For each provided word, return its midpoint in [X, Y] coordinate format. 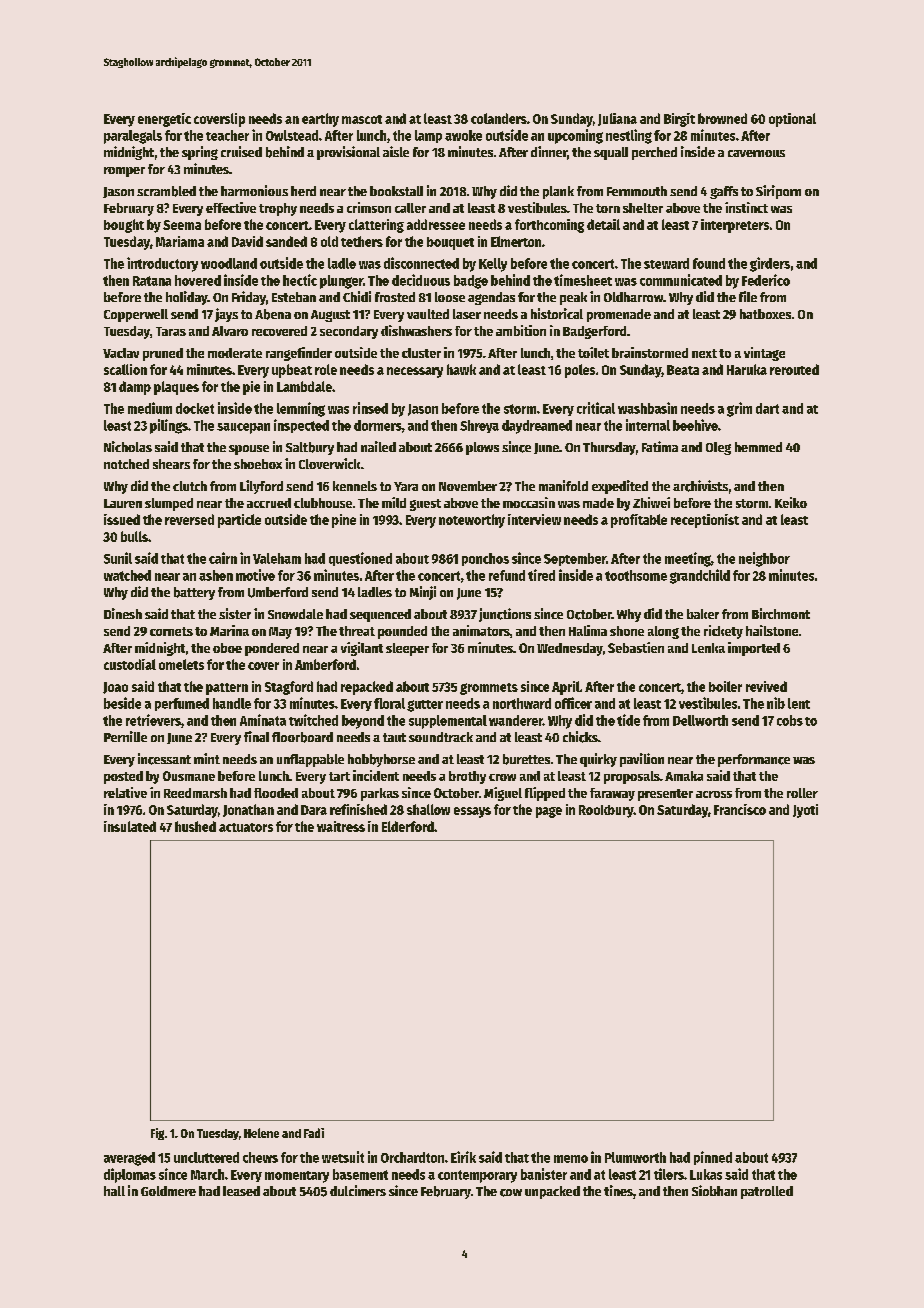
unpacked [552, 1192]
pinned [713, 1158]
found [709, 263]
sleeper [407, 649]
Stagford [289, 688]
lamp [428, 136]
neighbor [764, 559]
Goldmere [168, 1191]
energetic [164, 120]
